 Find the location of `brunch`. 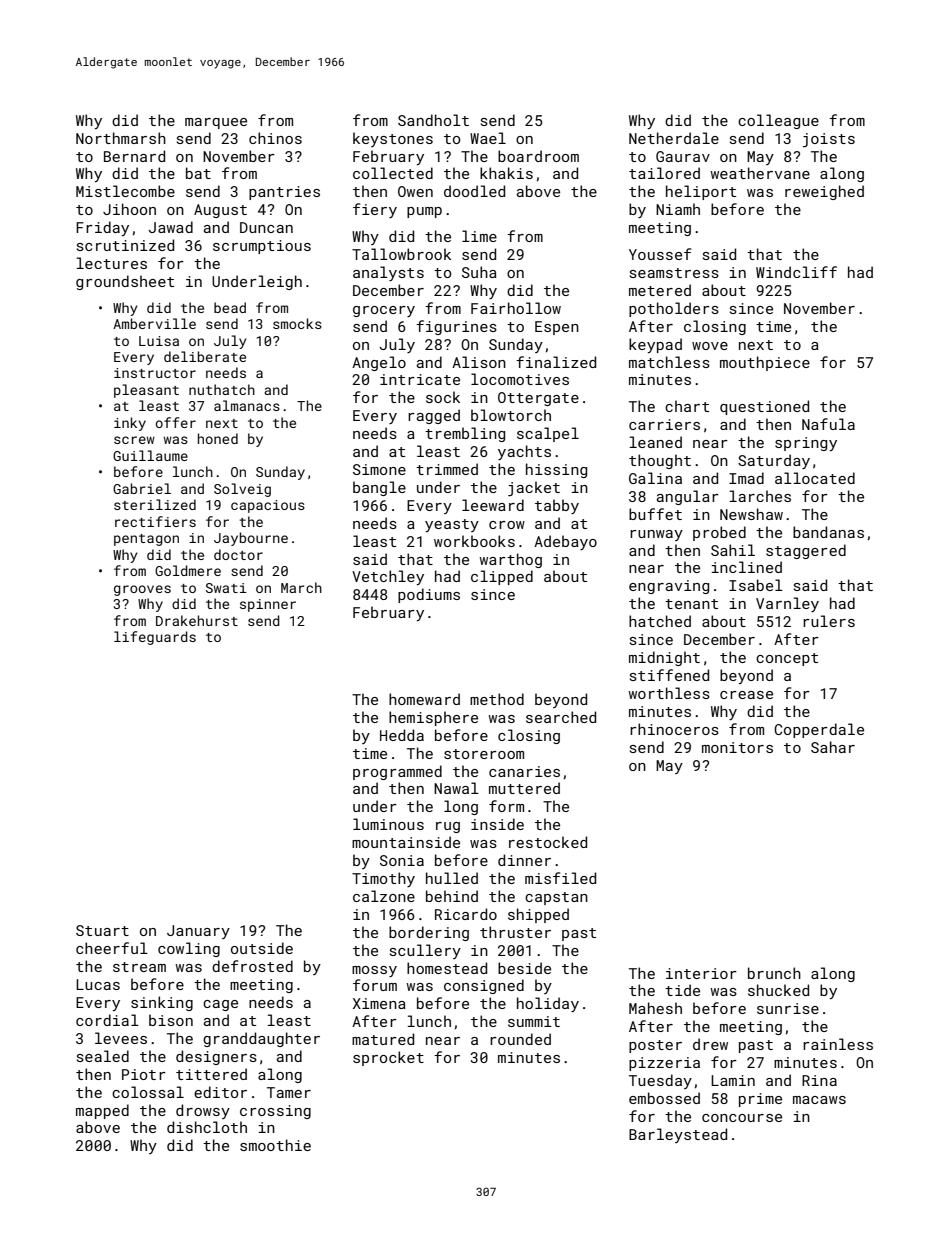

brunch is located at coordinates (774, 973).
